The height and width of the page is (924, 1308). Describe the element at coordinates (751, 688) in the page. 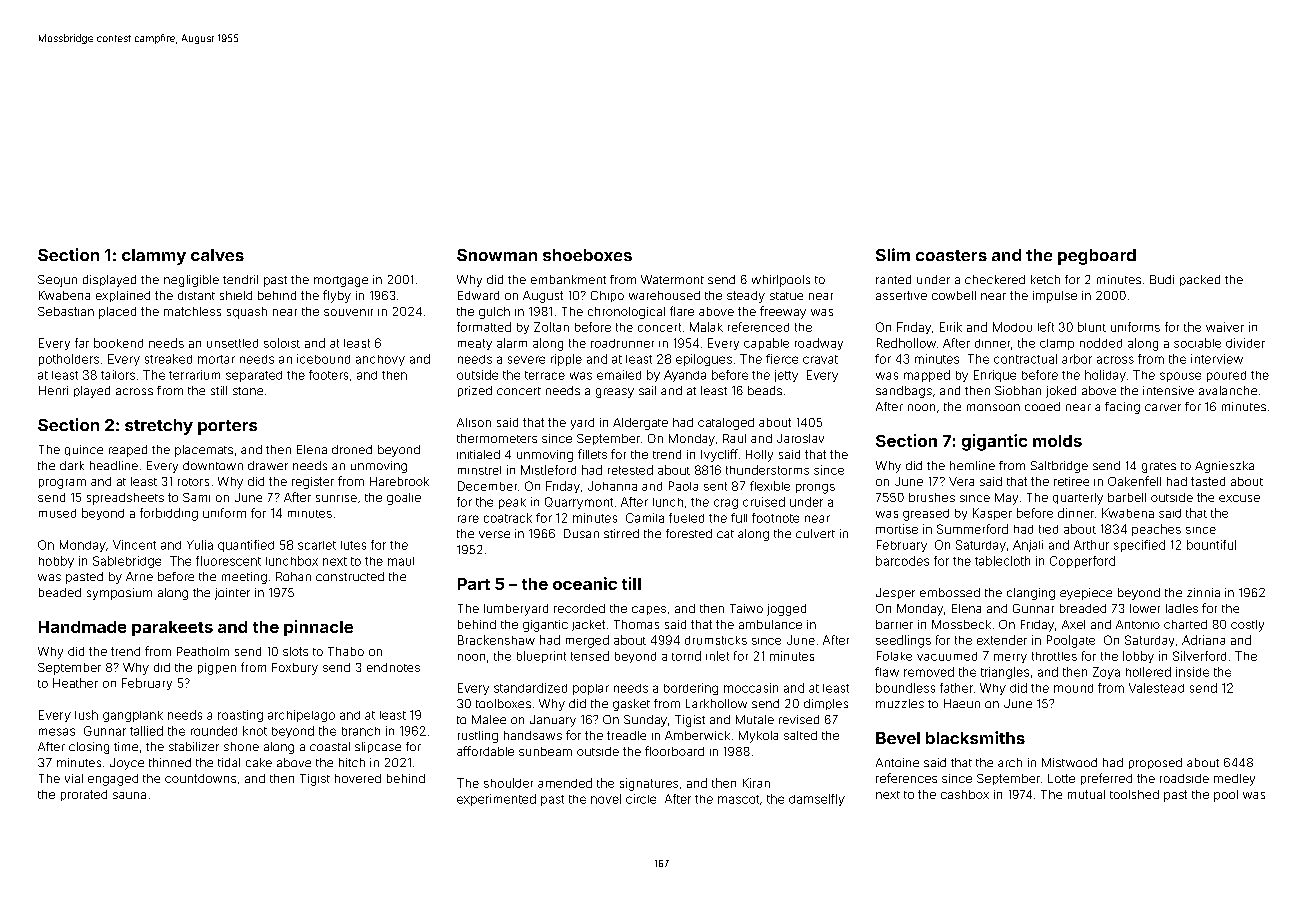

I see `moccasin` at that location.
